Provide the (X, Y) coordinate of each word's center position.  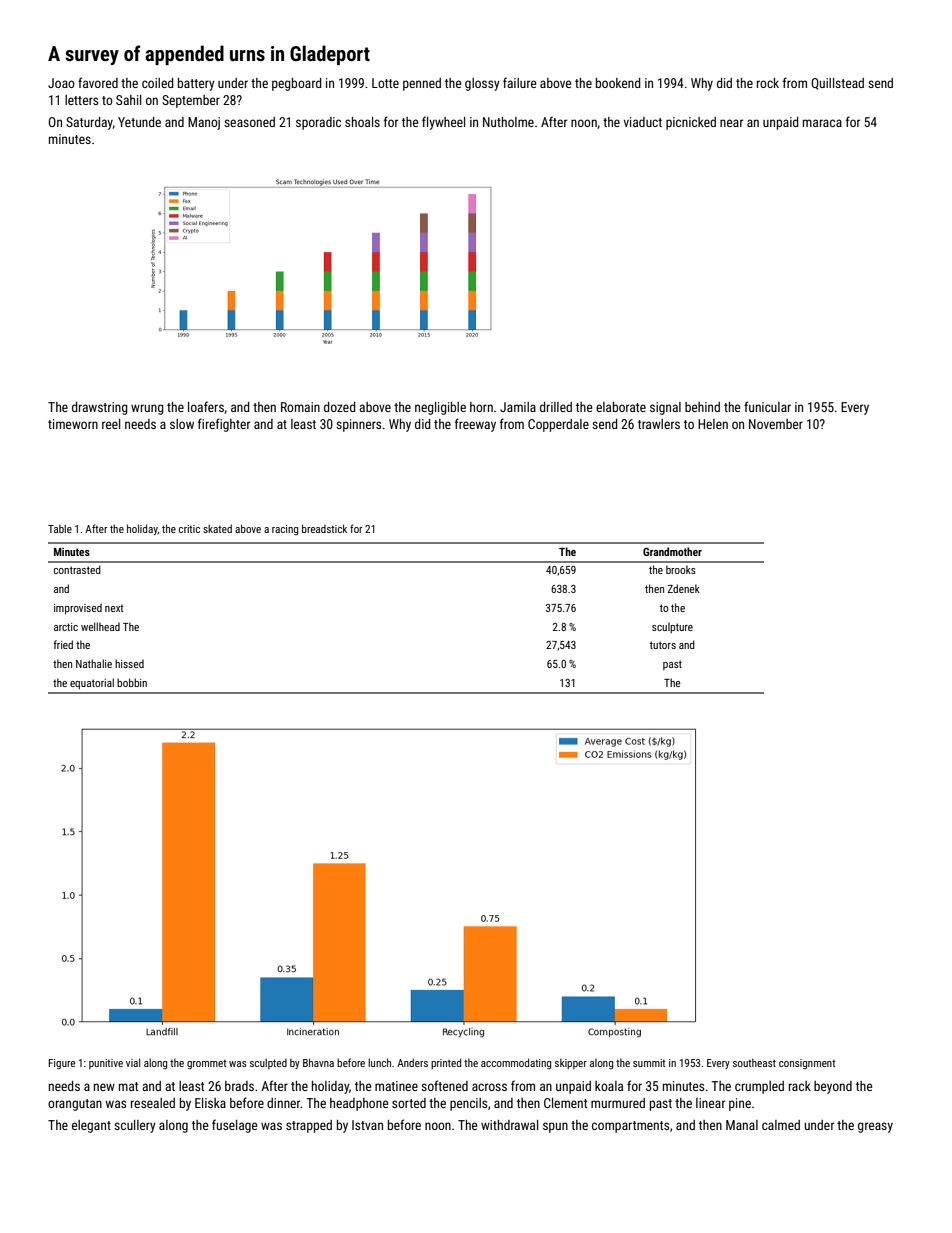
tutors (663, 645)
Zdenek (683, 588)
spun (555, 1127)
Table (60, 528)
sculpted (268, 1063)
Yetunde (139, 122)
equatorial (92, 683)
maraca (822, 123)
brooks (681, 569)
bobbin (132, 682)
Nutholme (508, 122)
